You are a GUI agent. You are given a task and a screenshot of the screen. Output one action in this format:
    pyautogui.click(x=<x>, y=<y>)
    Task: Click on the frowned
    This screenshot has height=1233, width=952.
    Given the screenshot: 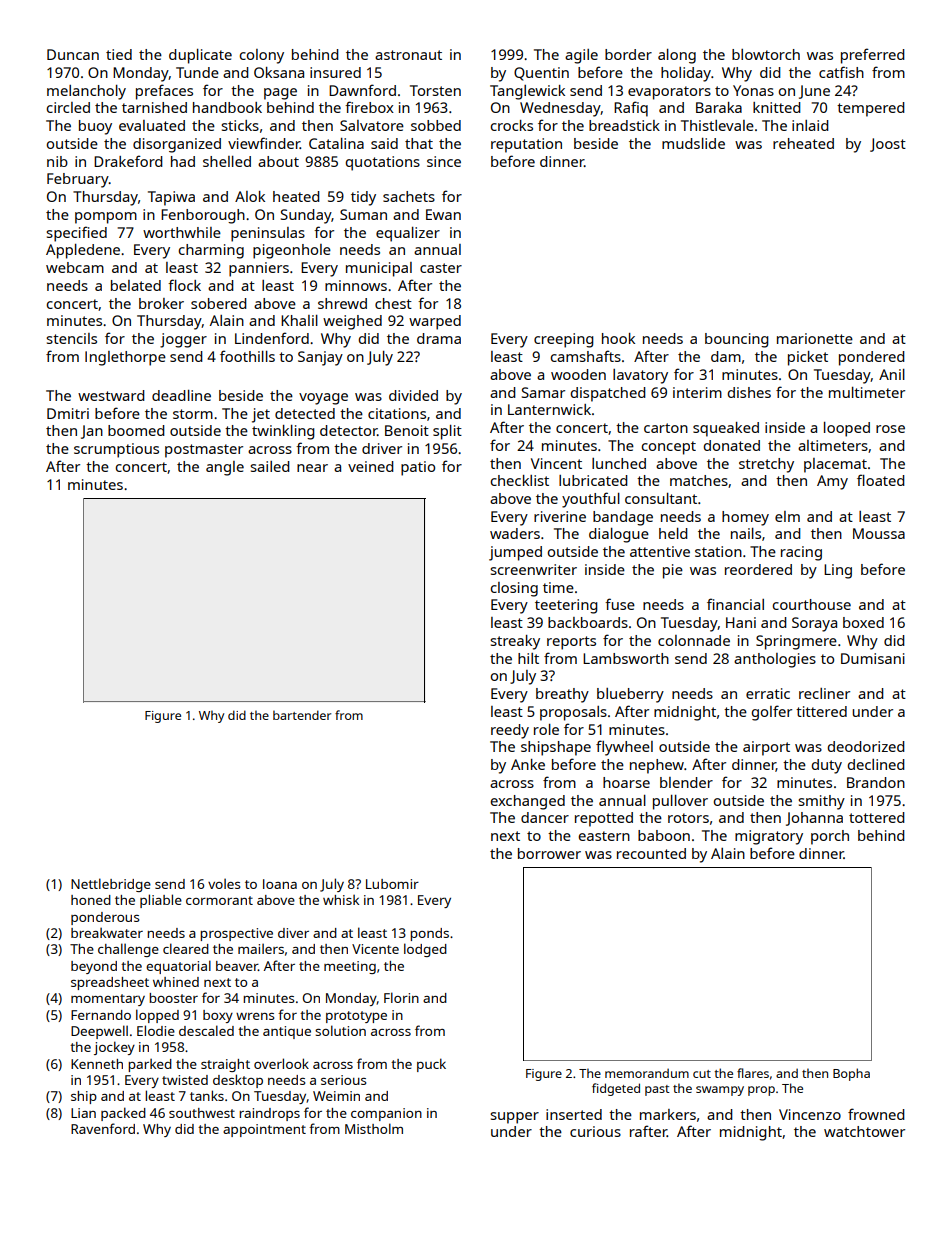 What is the action you would take?
    pyautogui.click(x=876, y=1114)
